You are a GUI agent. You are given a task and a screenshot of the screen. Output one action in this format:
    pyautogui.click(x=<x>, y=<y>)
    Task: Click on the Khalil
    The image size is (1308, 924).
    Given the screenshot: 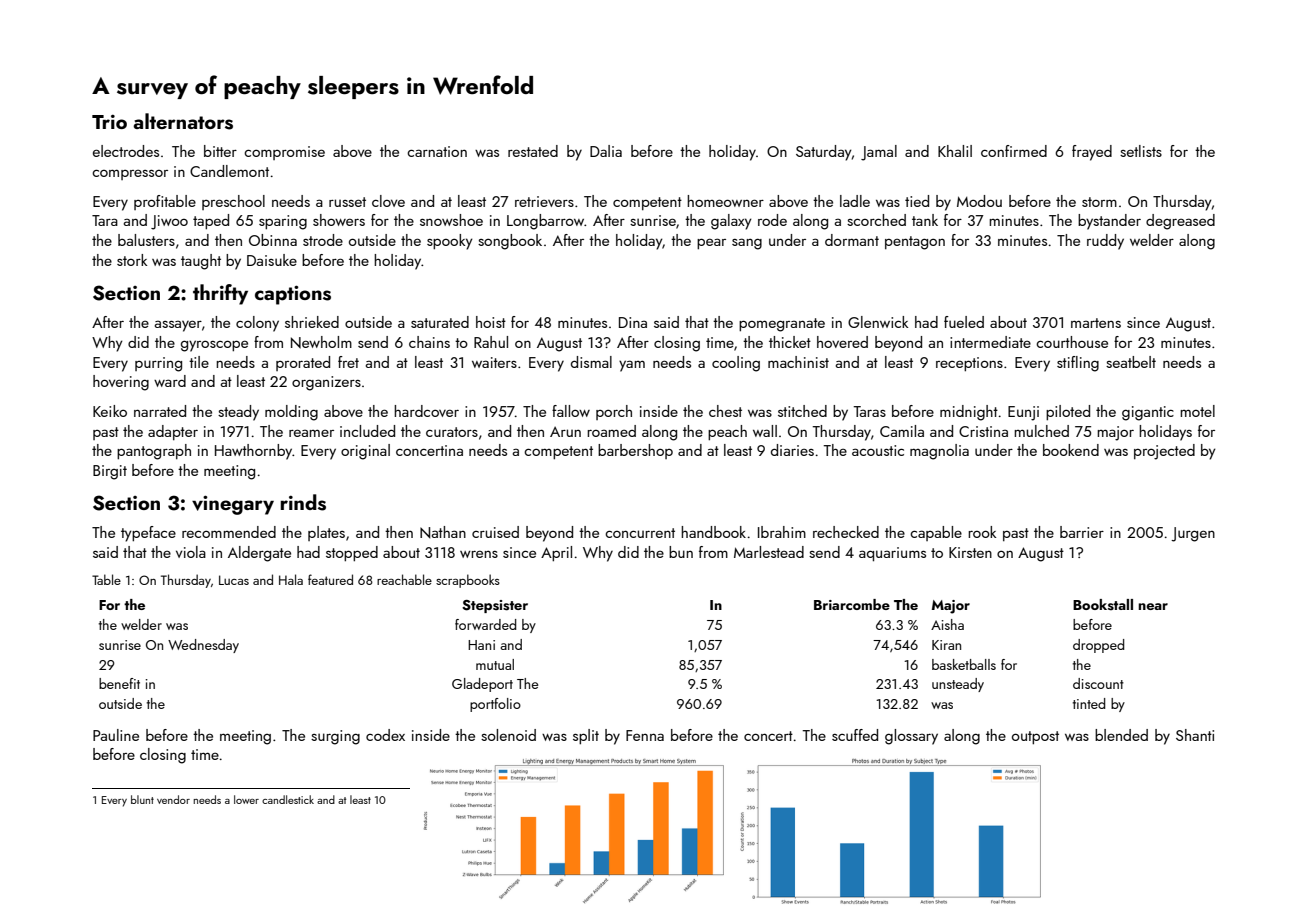 What is the action you would take?
    pyautogui.click(x=955, y=151)
